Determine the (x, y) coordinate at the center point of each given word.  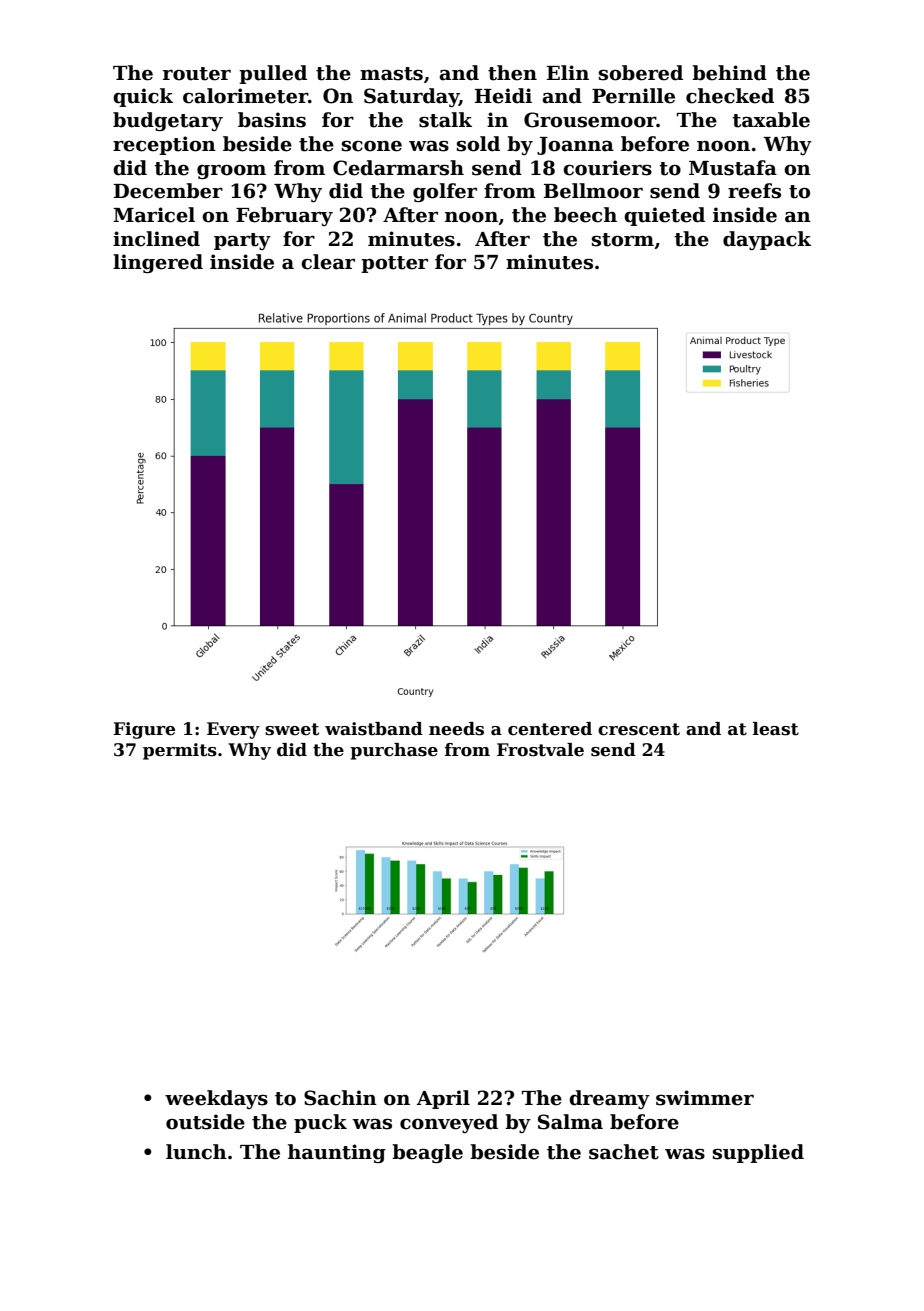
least (776, 729)
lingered (158, 263)
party (242, 241)
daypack (767, 240)
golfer (445, 192)
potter (394, 264)
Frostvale (540, 750)
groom (231, 172)
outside (205, 1122)
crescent (639, 729)
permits (180, 751)
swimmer (705, 1098)
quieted (664, 216)
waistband (374, 729)
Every (233, 730)
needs (456, 729)
